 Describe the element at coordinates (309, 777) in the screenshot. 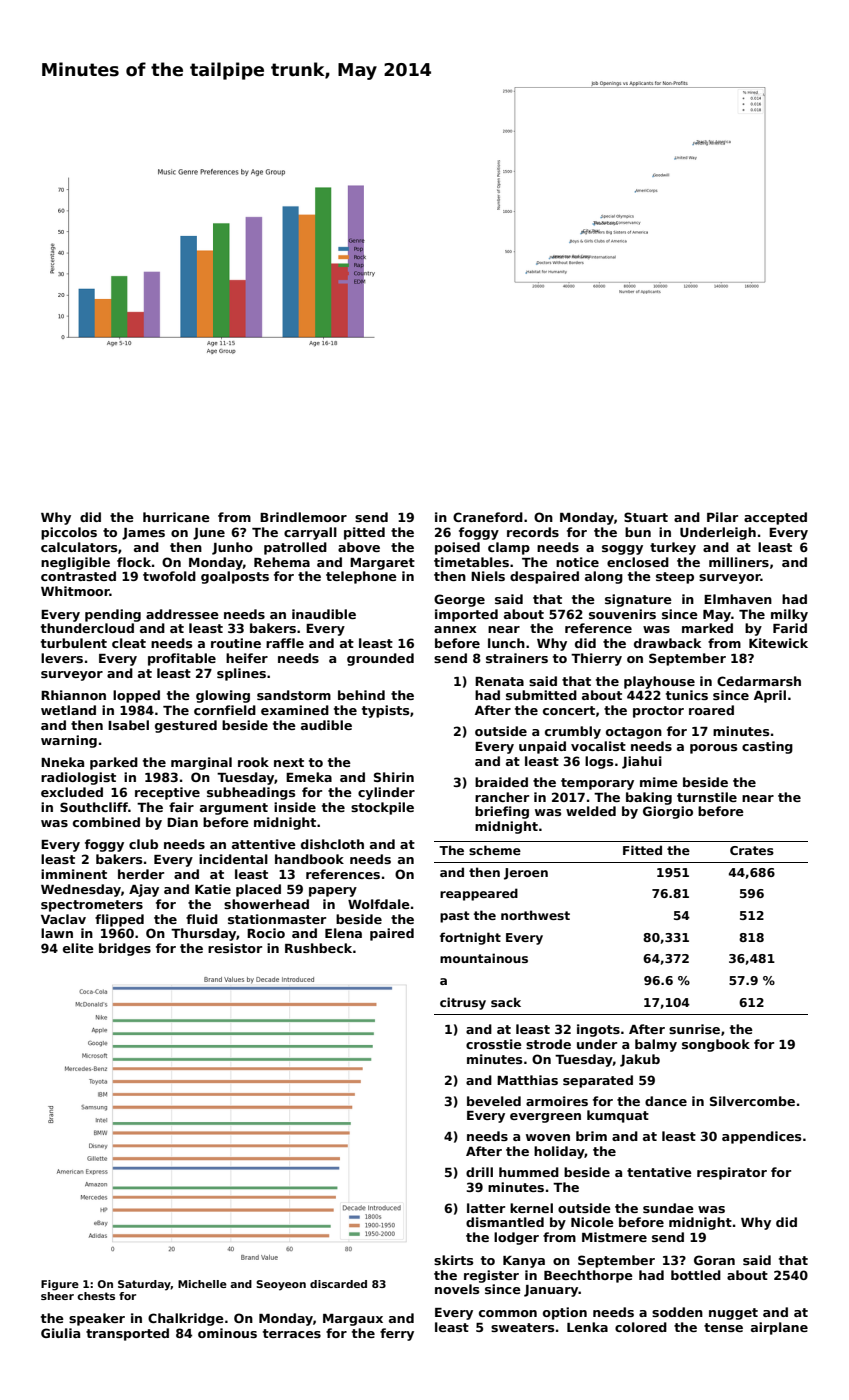

I see `Emeka` at that location.
